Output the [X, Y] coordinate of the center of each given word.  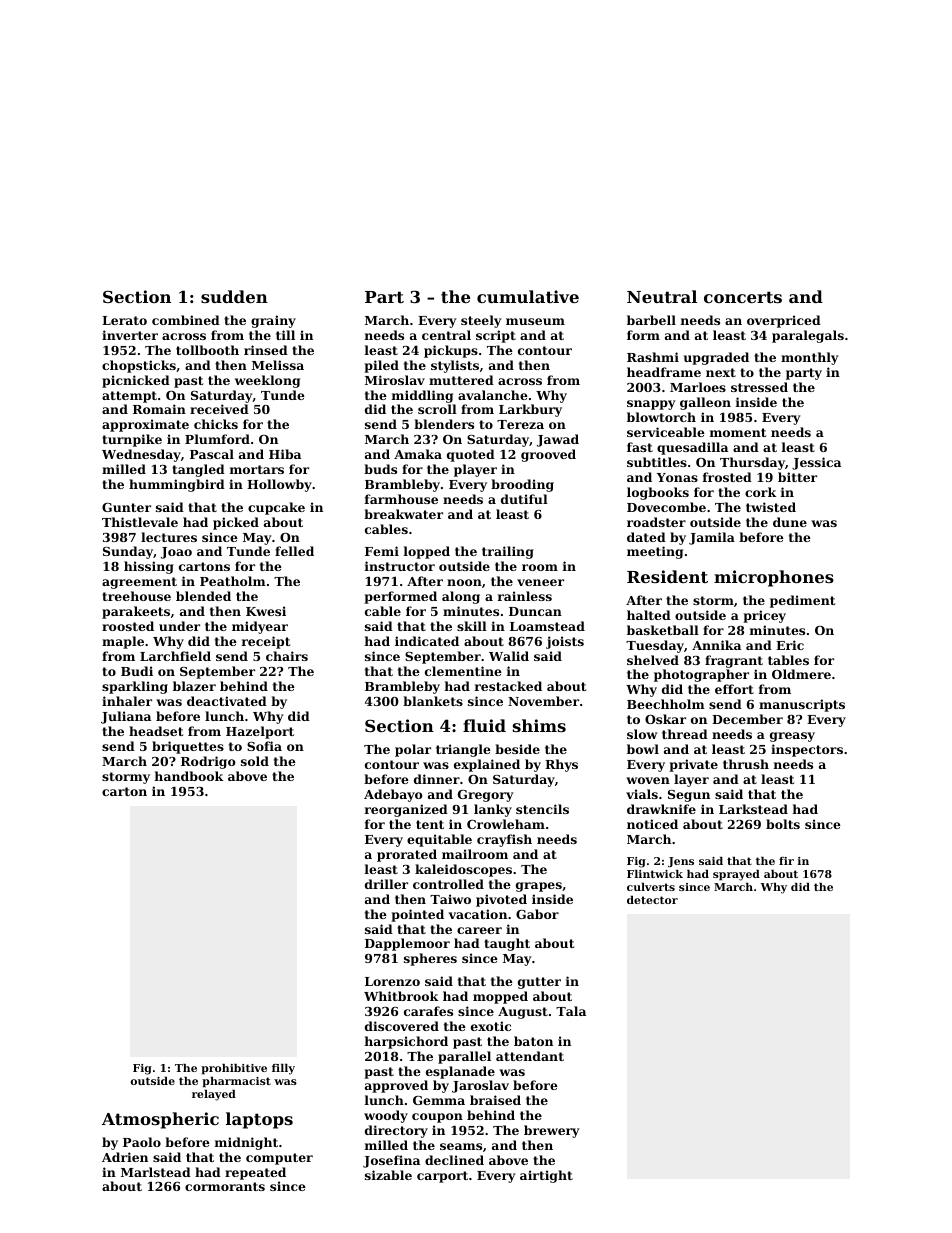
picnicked [136, 381]
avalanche [493, 395]
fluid [484, 725]
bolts [783, 824]
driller [386, 884]
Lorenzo [392, 981]
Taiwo [450, 899]
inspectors [807, 750]
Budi [137, 671]
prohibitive [234, 1069]
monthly [809, 358]
